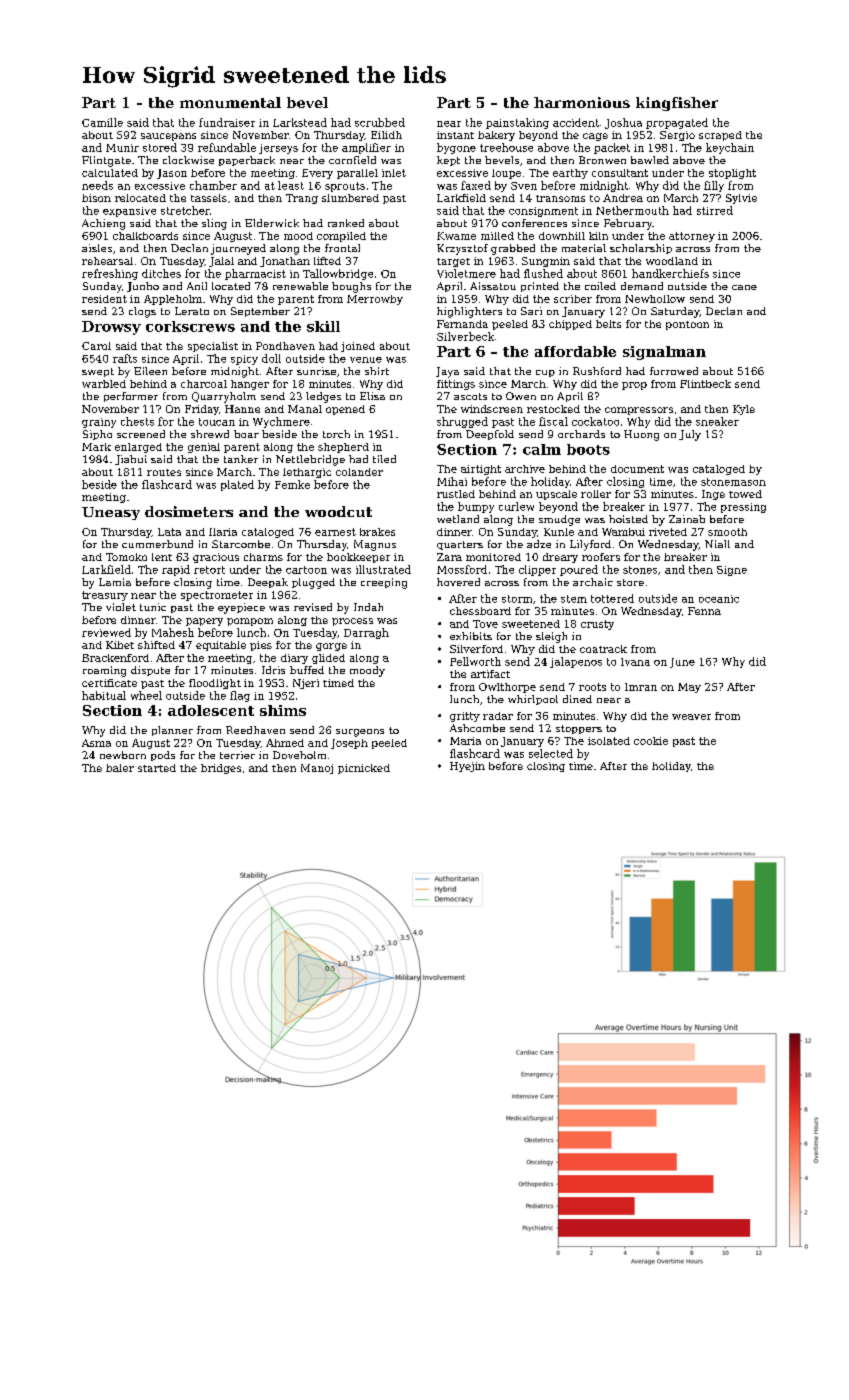 Image resolution: width=849 pixels, height=1400 pixels. I want to click on harmonious, so click(582, 102).
